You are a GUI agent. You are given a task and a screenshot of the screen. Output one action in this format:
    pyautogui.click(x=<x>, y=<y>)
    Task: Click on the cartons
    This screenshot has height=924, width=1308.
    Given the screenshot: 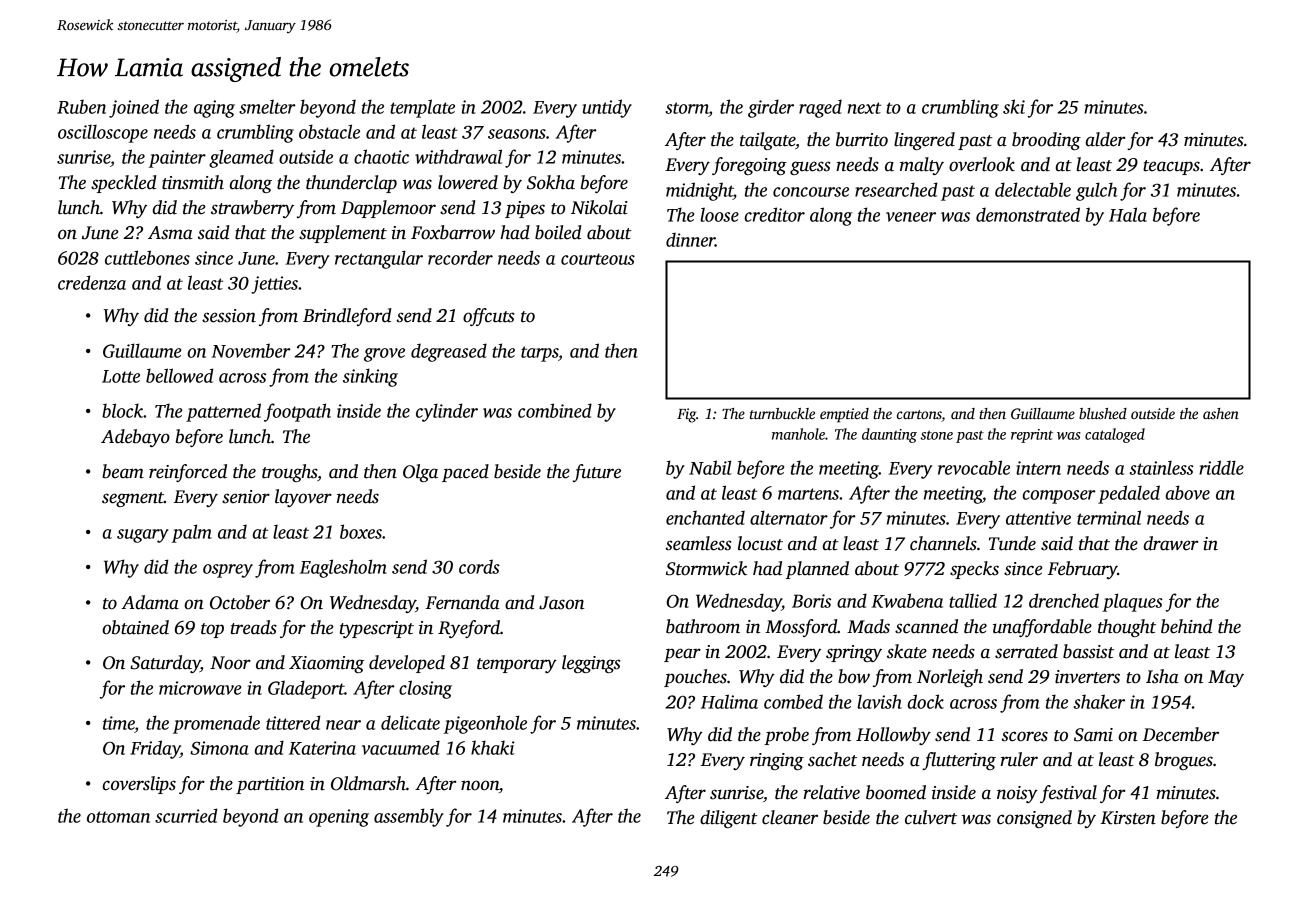 What is the action you would take?
    pyautogui.click(x=919, y=416)
